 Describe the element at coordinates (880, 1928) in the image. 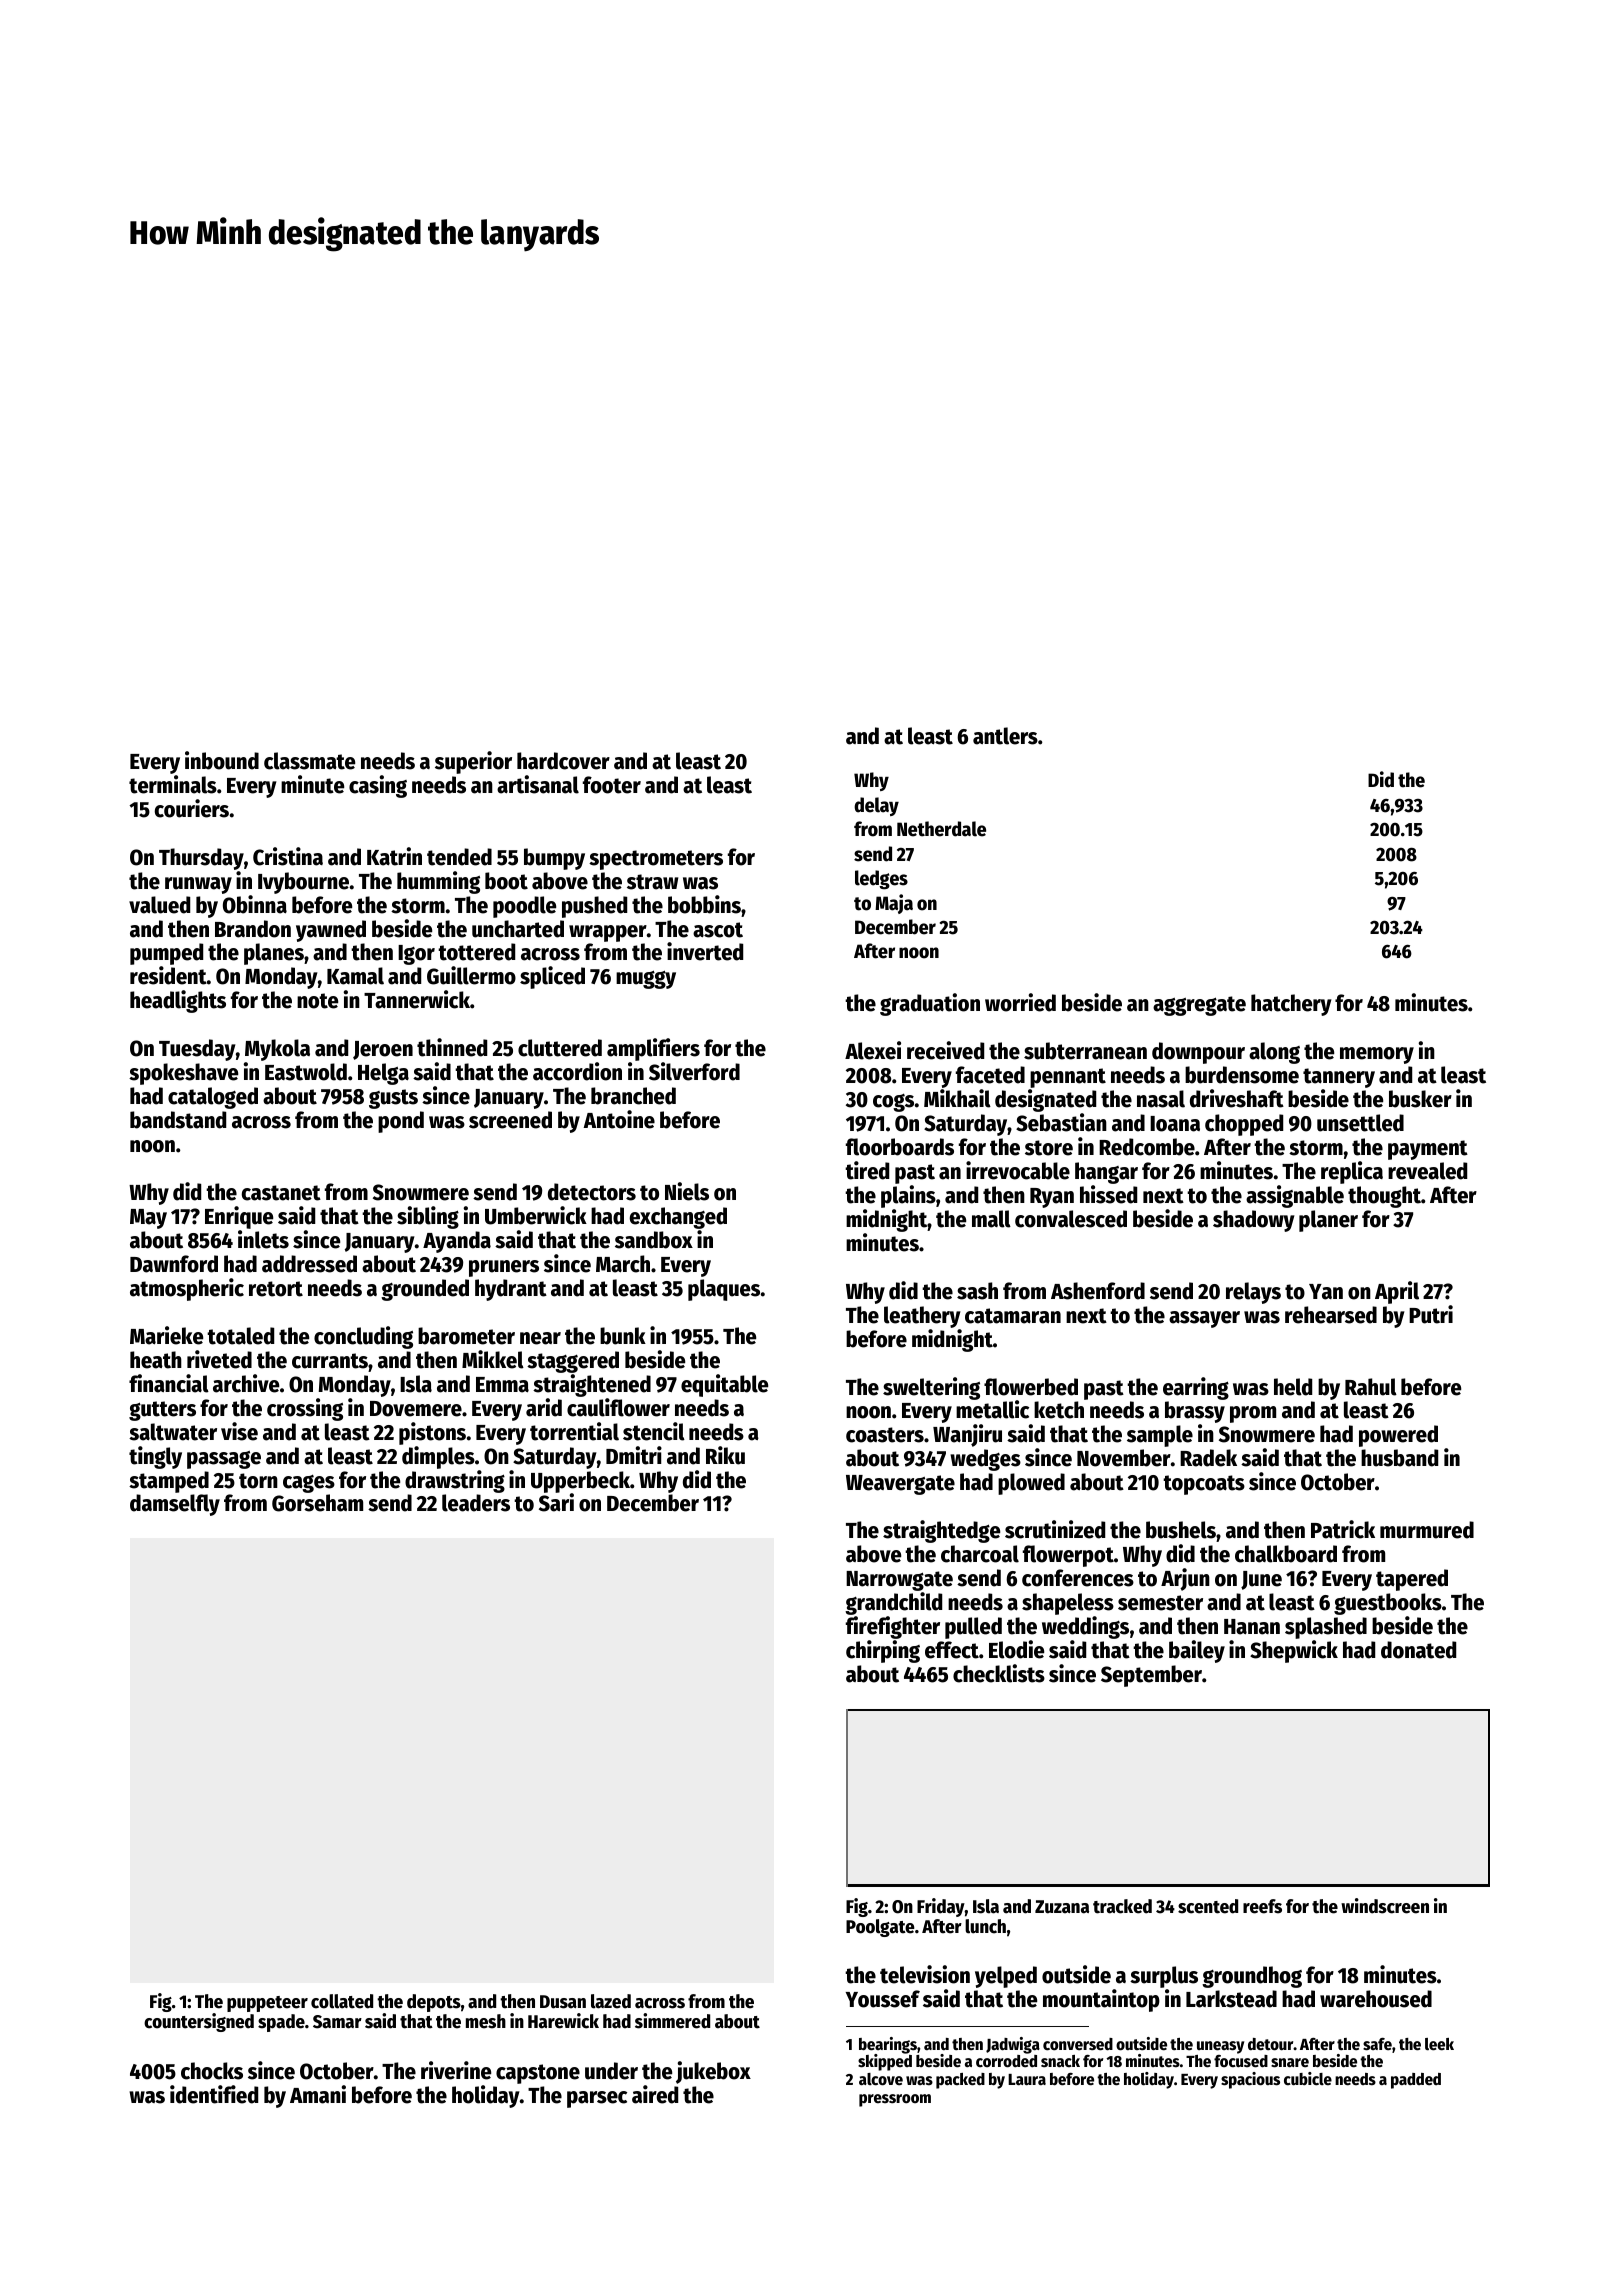

I see `Poolgate` at that location.
